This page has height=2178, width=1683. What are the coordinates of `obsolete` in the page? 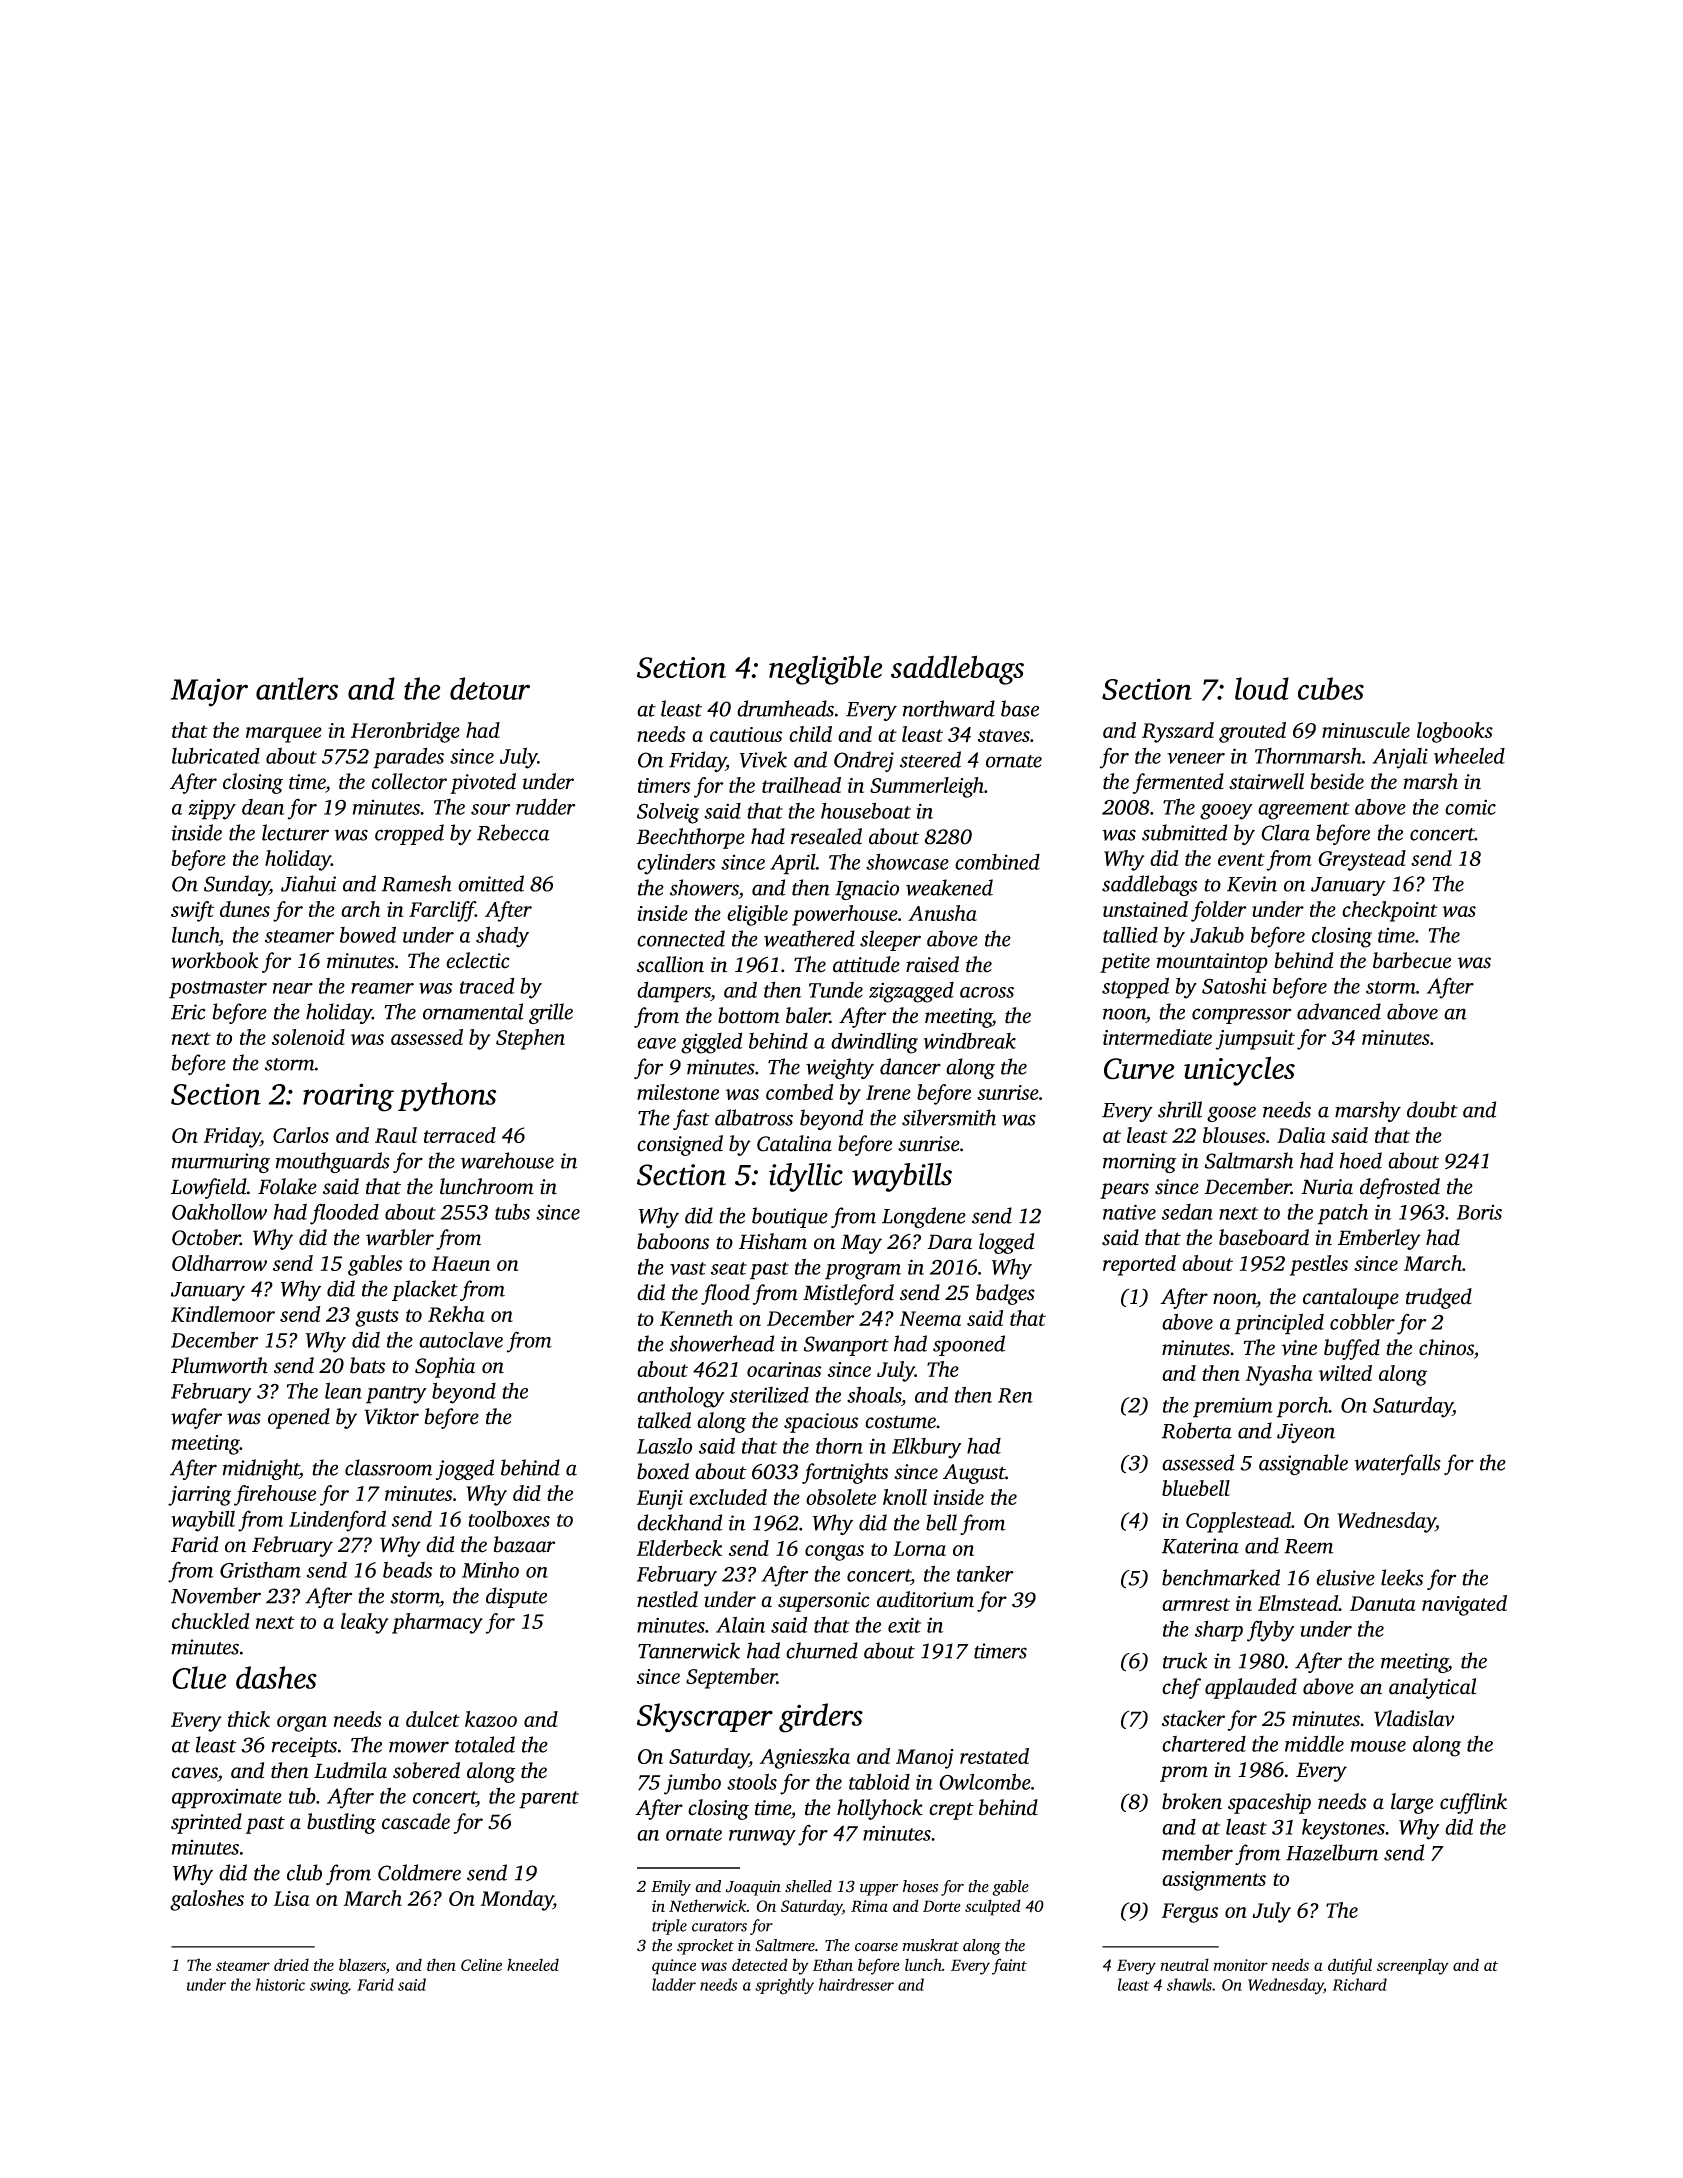 It's located at (841, 1497).
